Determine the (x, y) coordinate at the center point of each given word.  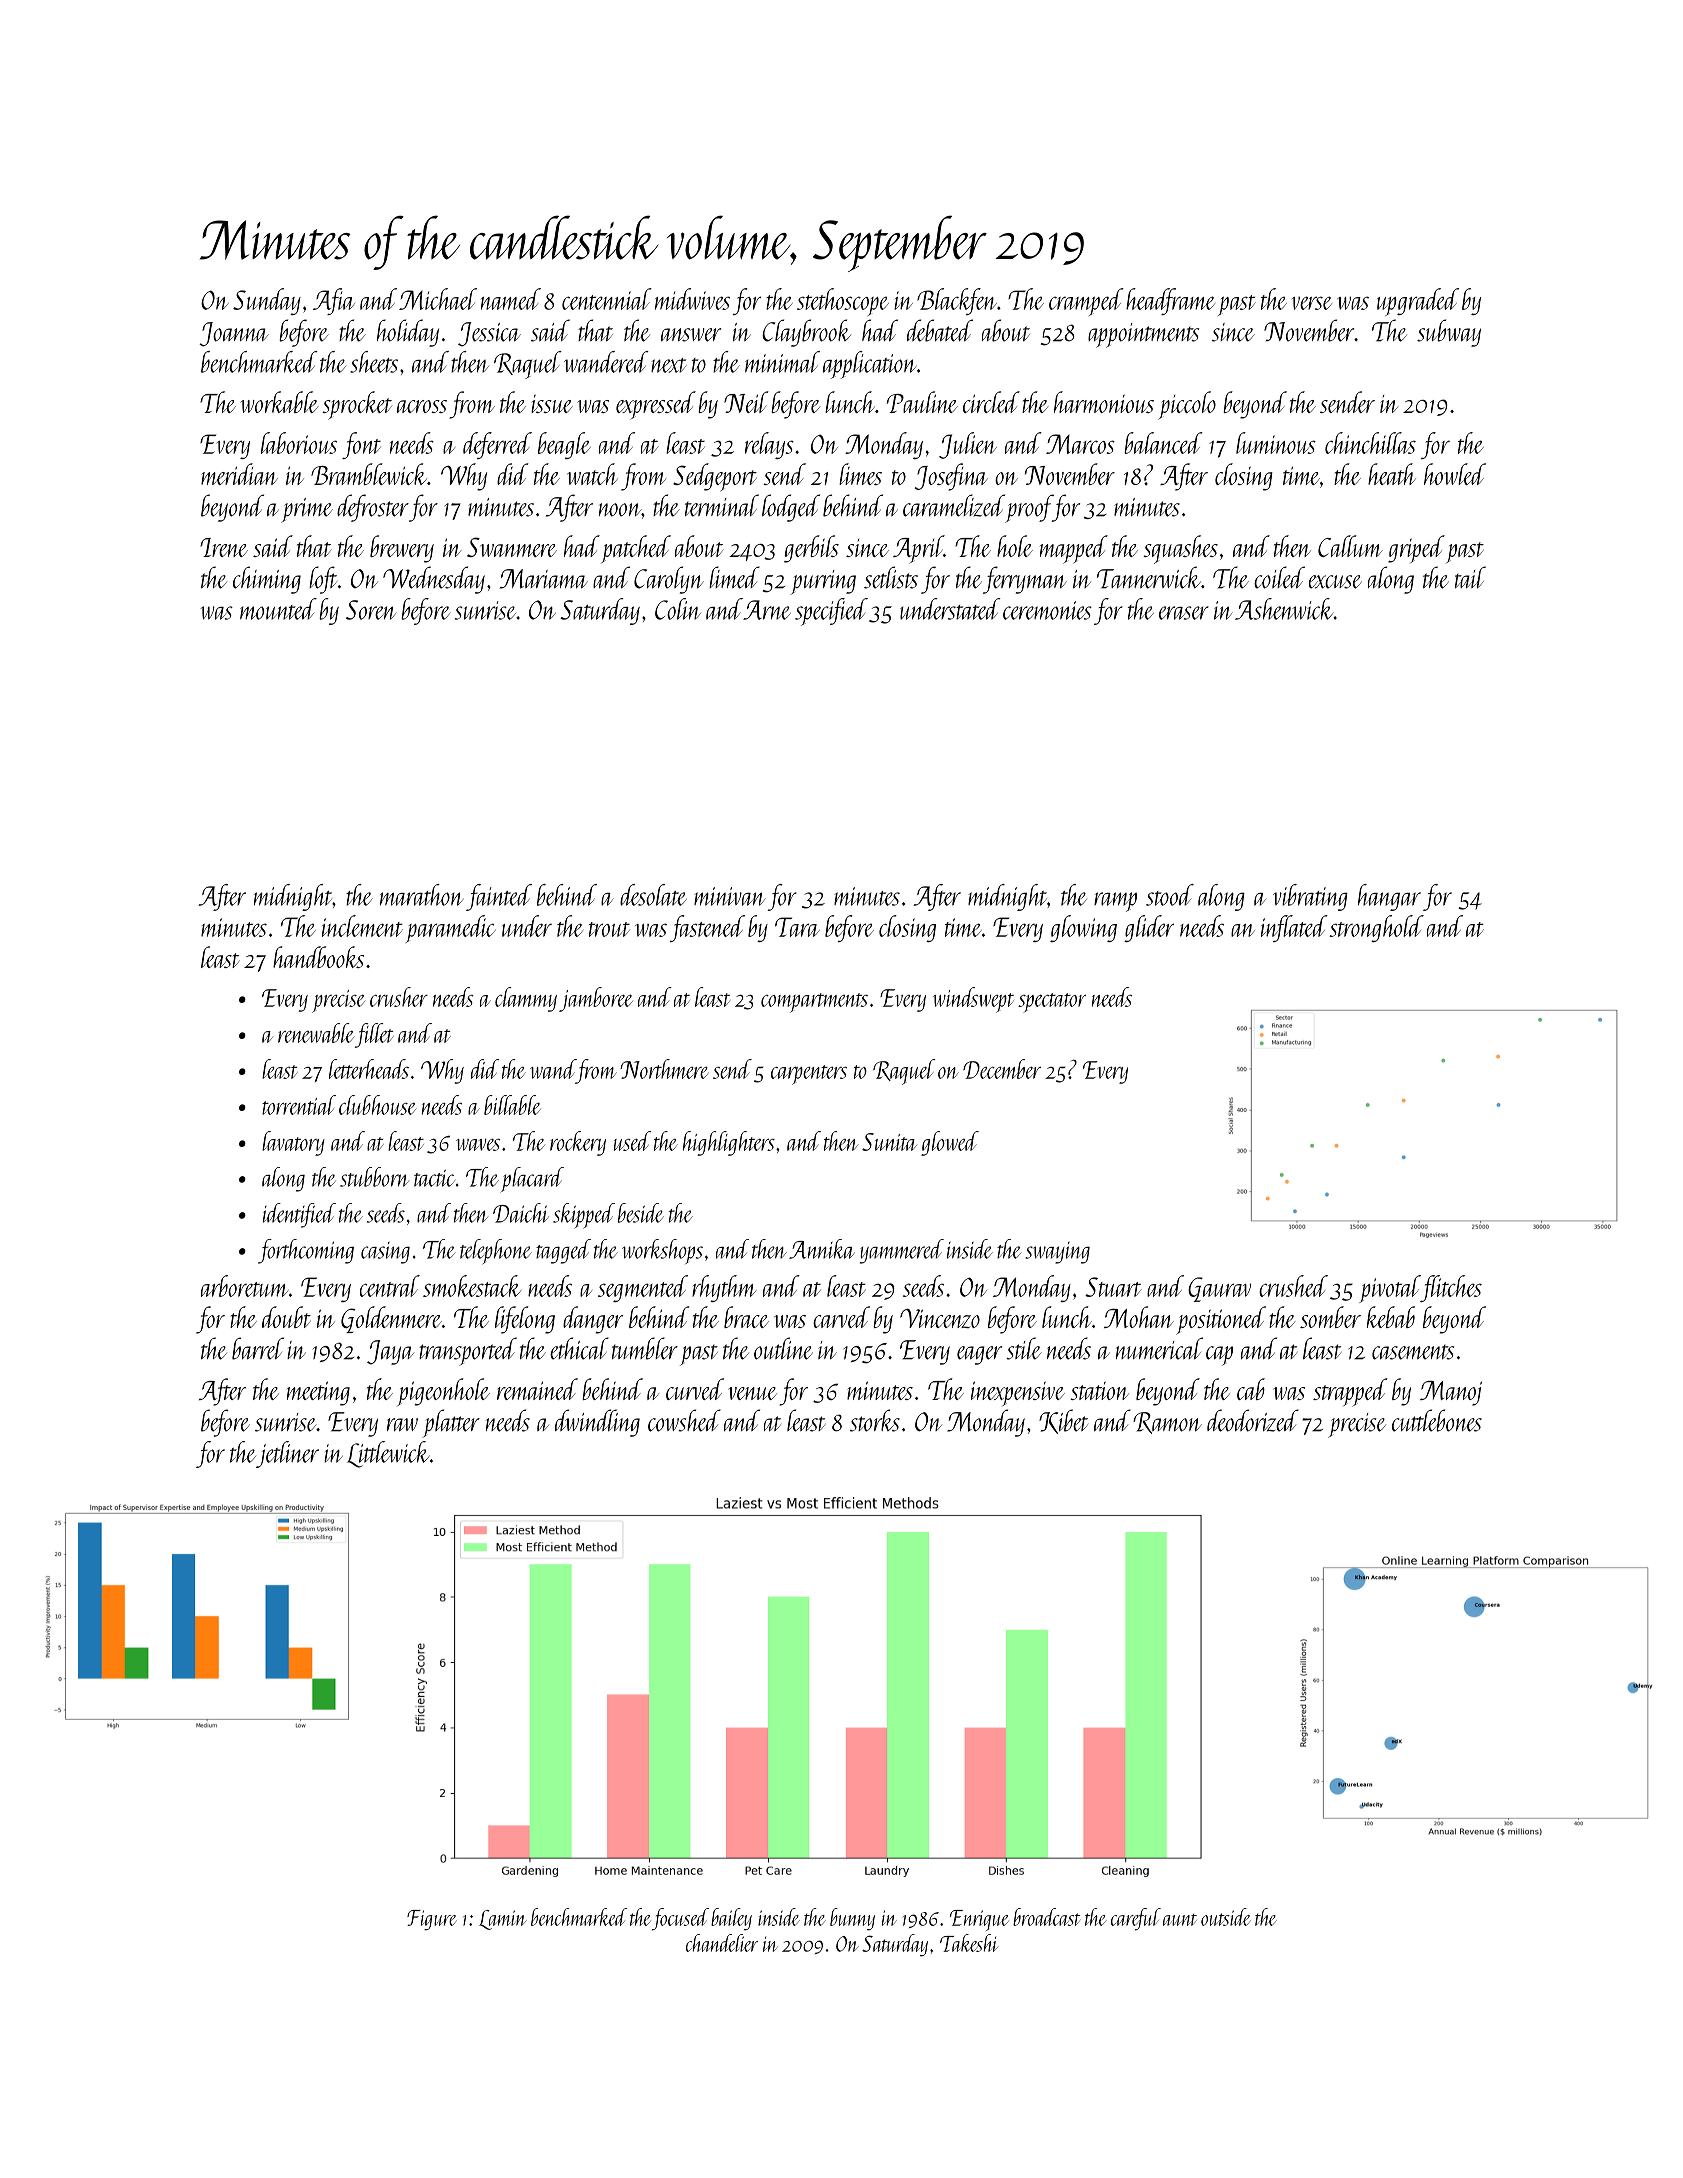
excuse (1335, 582)
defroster (373, 508)
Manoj (1451, 1393)
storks (875, 1420)
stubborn (374, 1177)
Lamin (503, 1920)
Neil (746, 402)
